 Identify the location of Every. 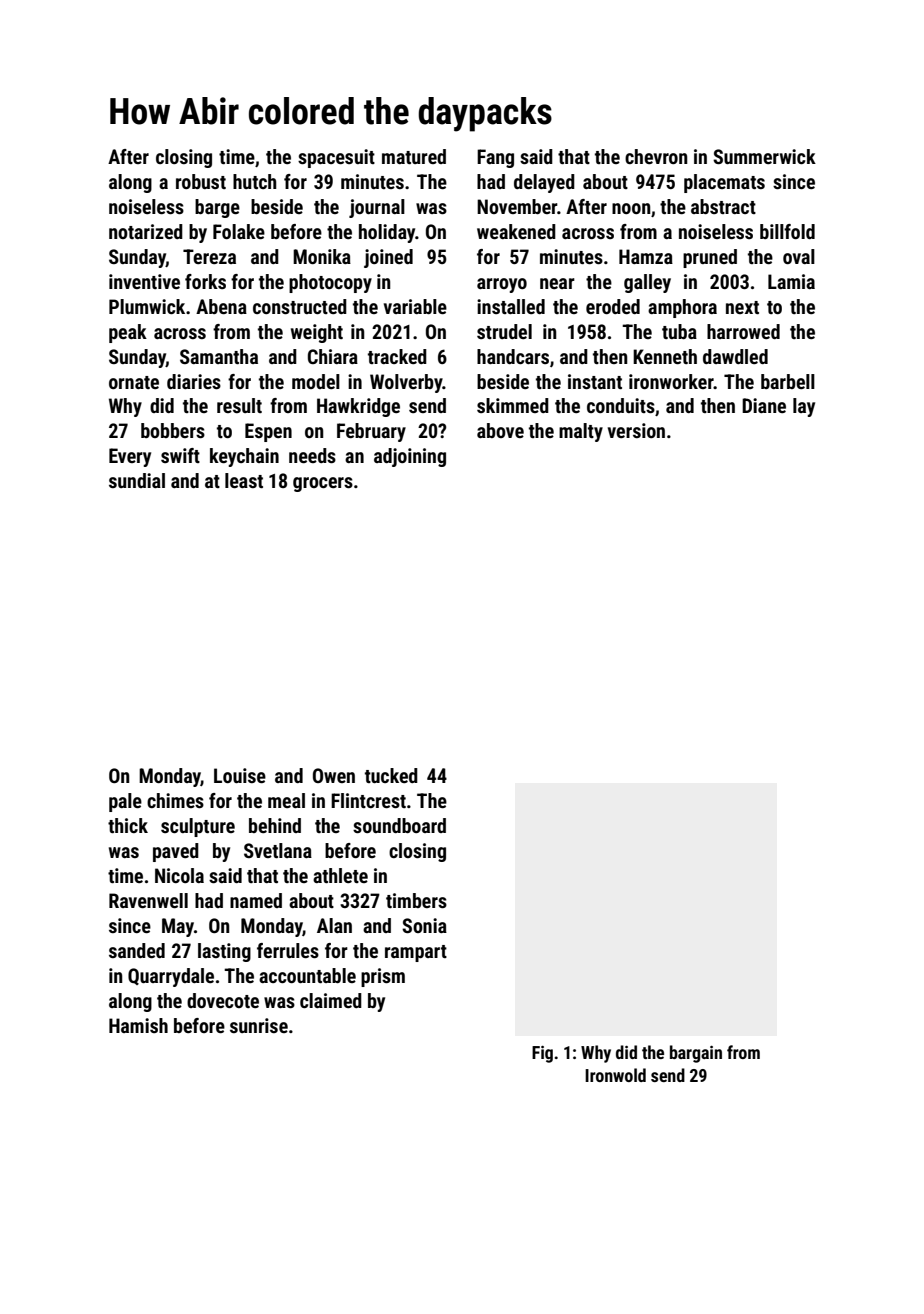
(130, 457).
